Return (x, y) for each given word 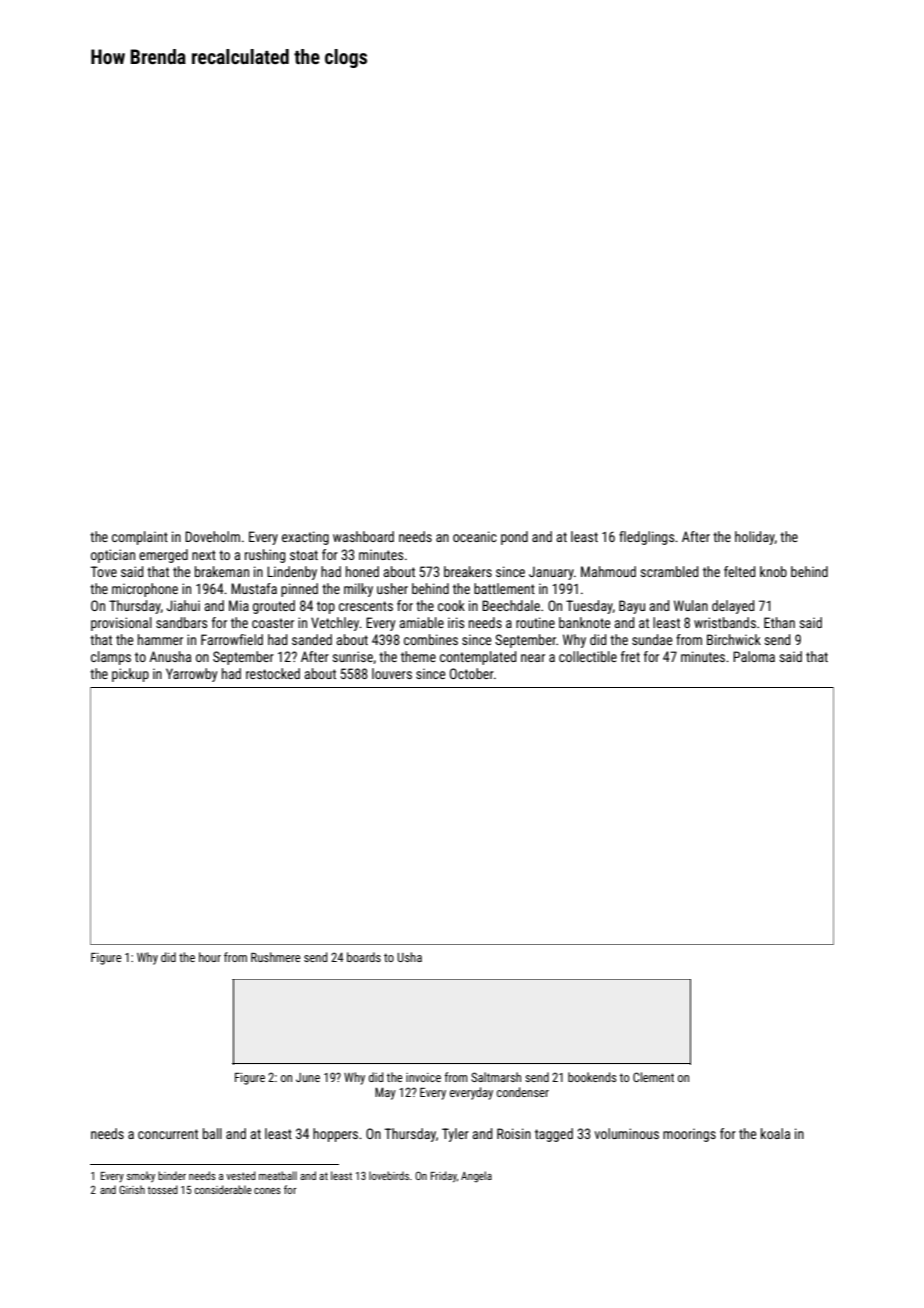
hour (210, 957)
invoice (423, 1077)
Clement (653, 1077)
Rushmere (275, 957)
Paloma (754, 656)
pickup (130, 675)
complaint (140, 538)
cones (267, 1191)
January (551, 573)
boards (364, 957)
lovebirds (389, 1175)
